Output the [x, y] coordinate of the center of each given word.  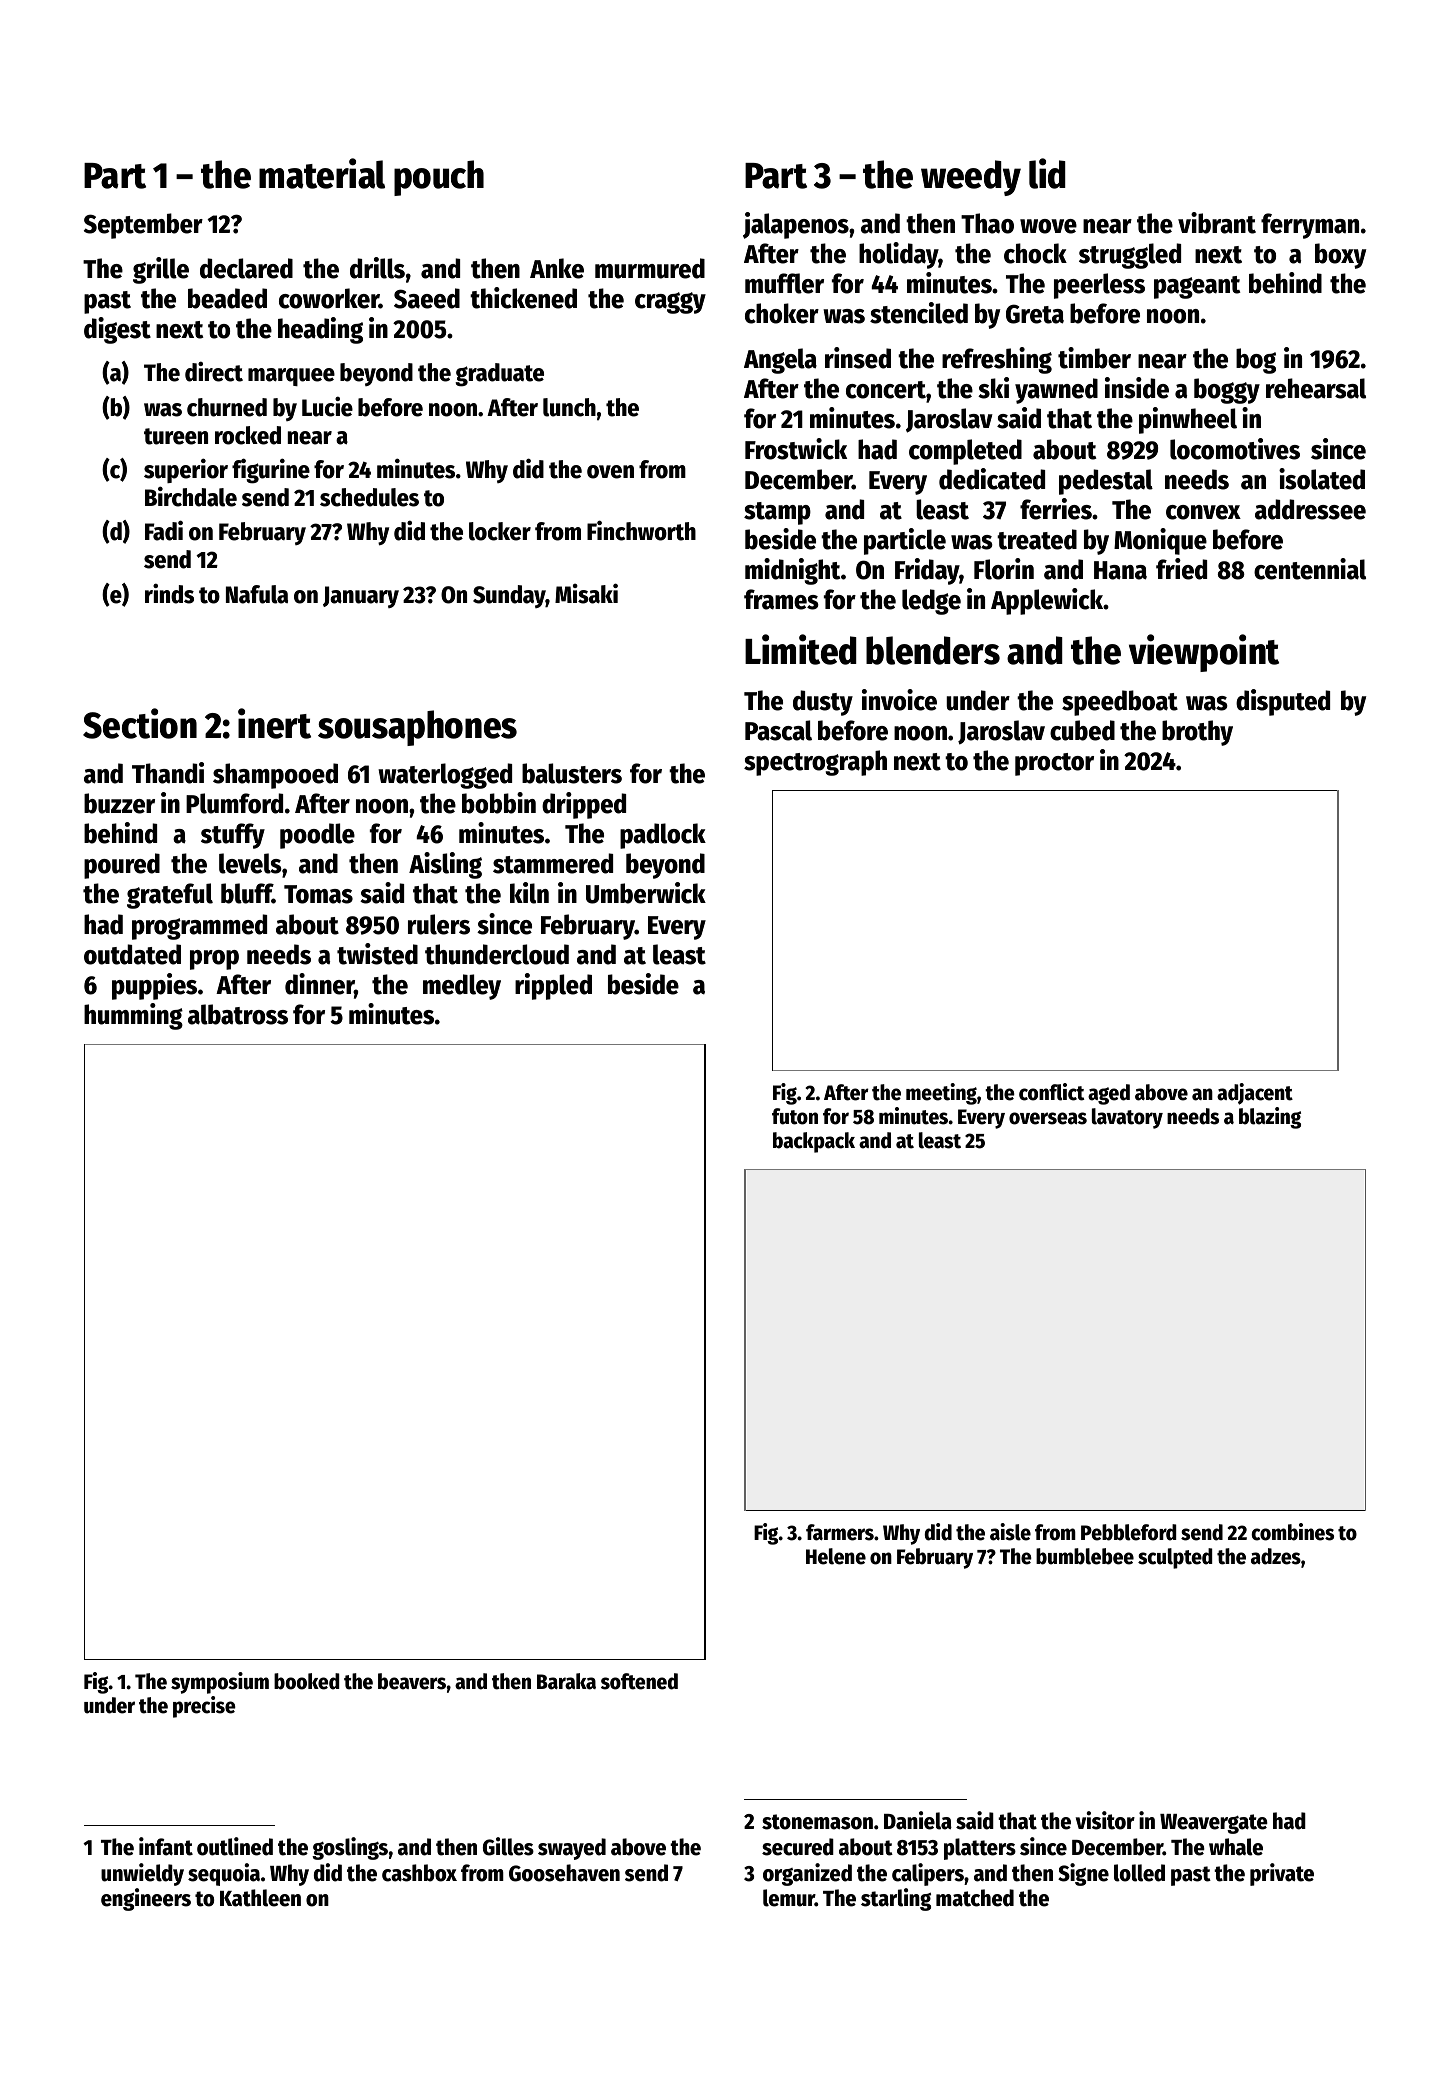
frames [781, 599]
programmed [199, 927]
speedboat [1120, 703]
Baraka [566, 1681]
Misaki [586, 593]
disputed [1283, 702]
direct [214, 371]
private [1282, 1874]
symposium [220, 1683]
